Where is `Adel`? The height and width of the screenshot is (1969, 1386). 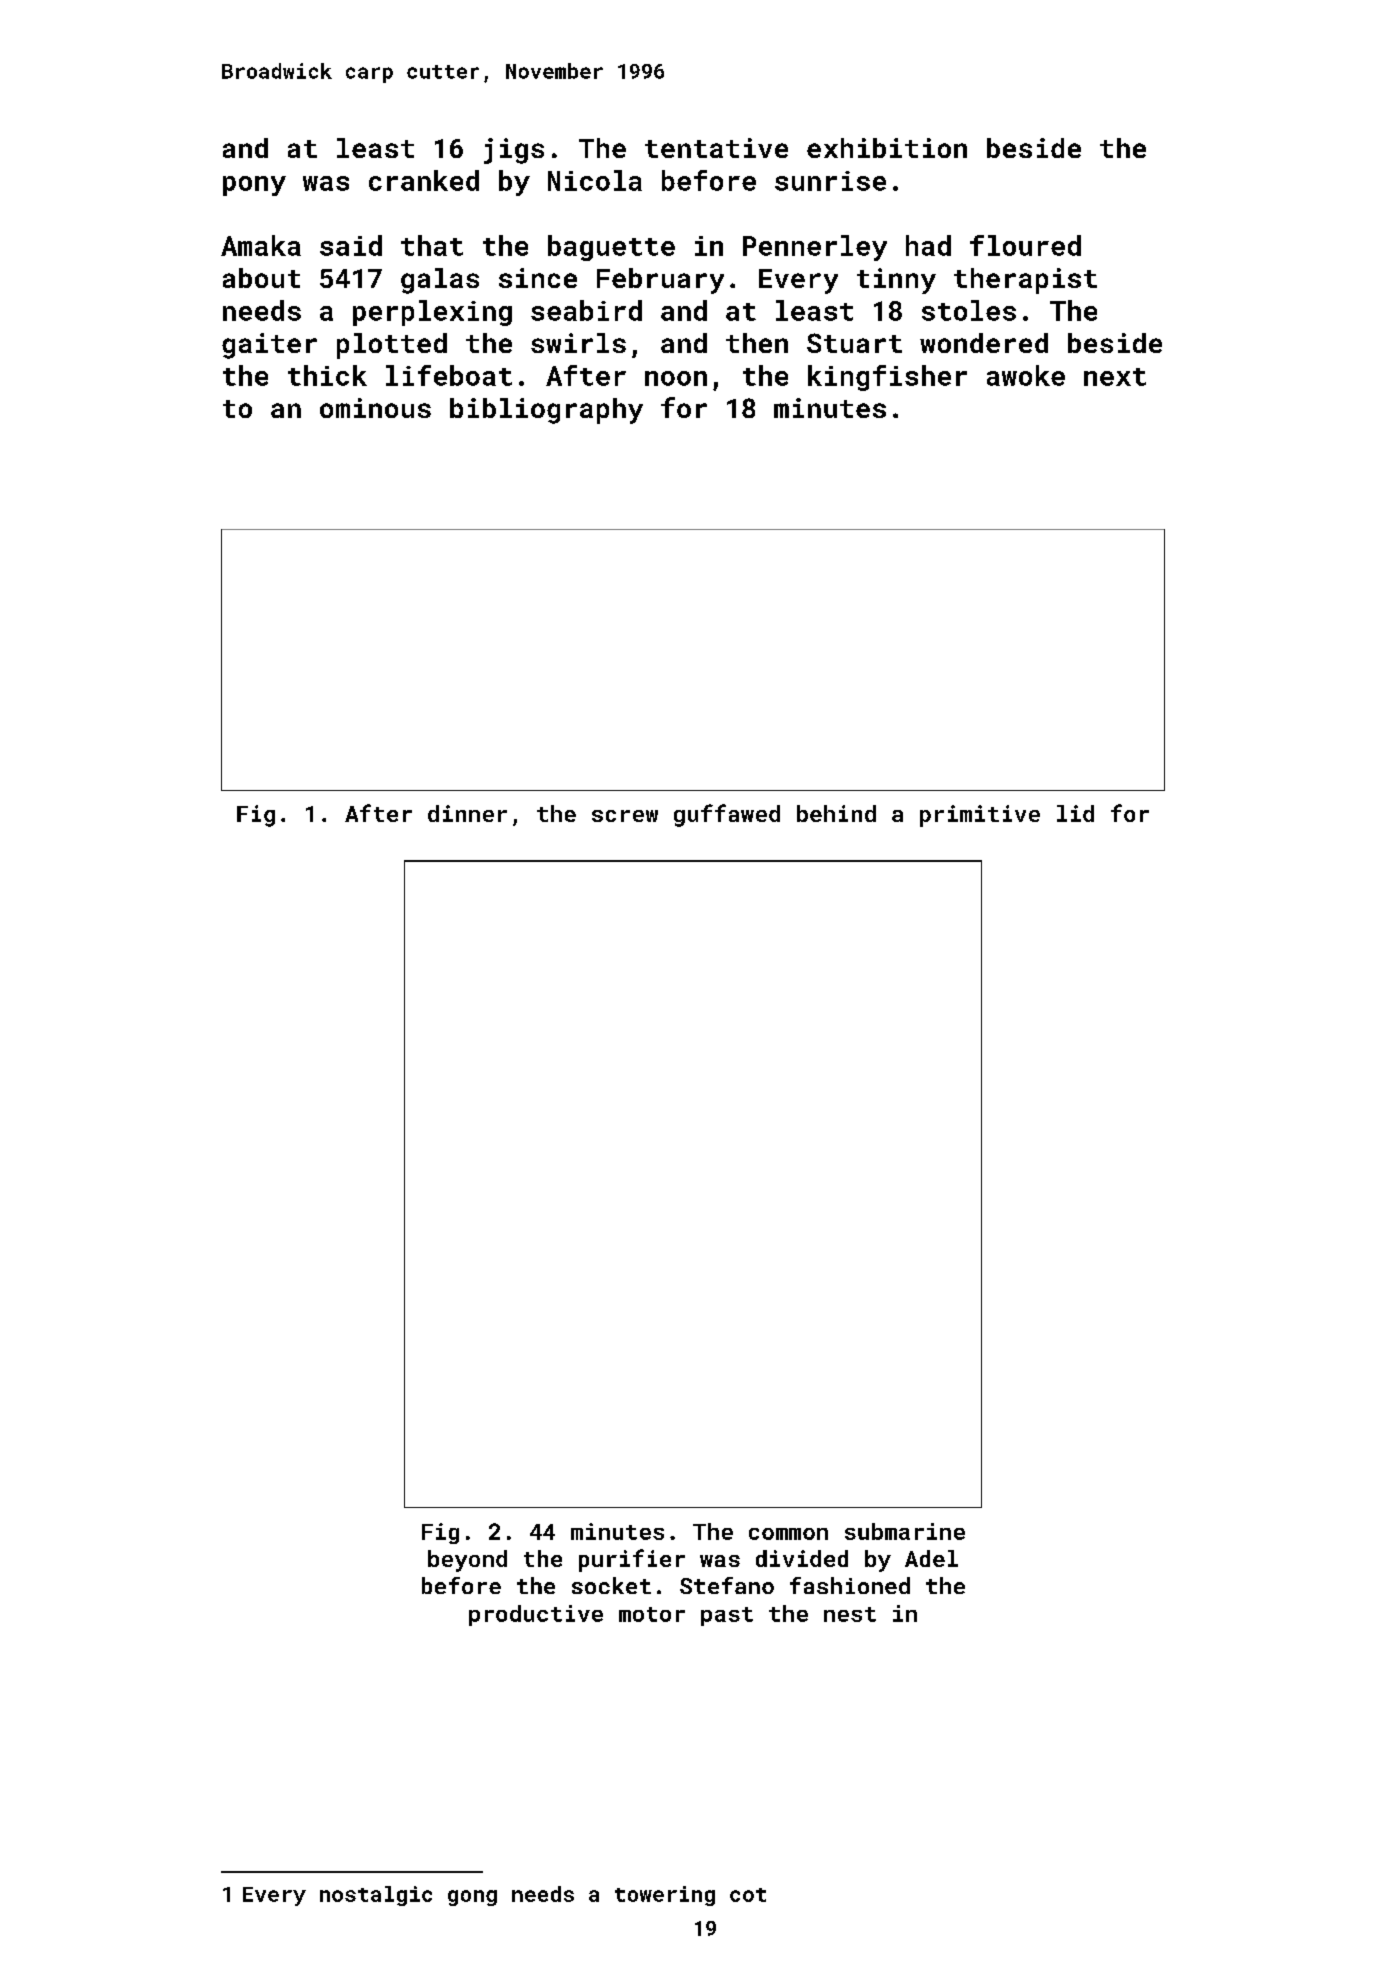 Adel is located at coordinates (931, 1558).
